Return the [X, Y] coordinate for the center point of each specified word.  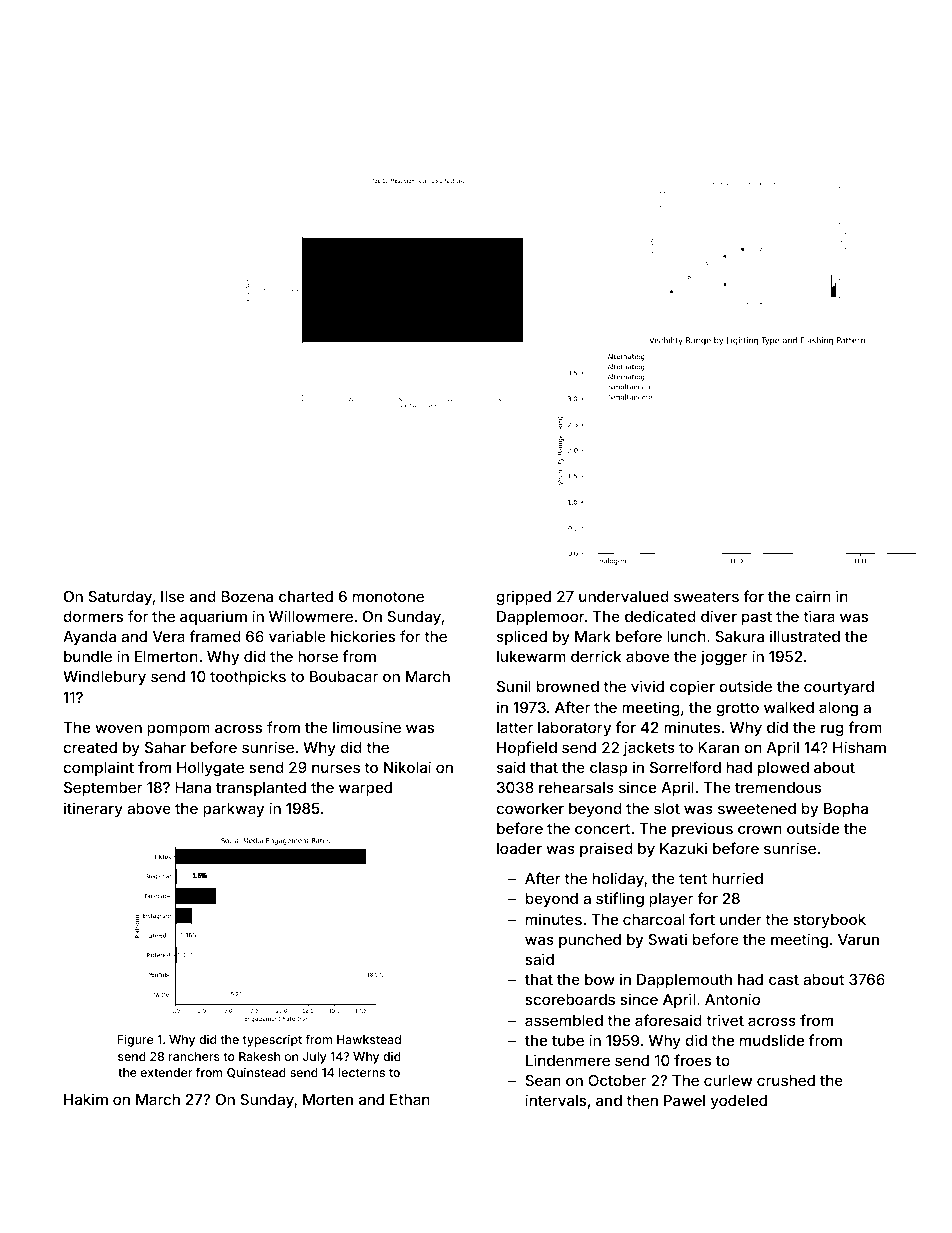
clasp [608, 769]
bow [600, 979]
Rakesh [259, 1056]
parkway [233, 810]
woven [118, 728]
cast [784, 980]
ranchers [194, 1056]
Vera [169, 636]
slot [667, 808]
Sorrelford [685, 767]
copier [692, 687]
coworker [530, 808]
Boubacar [344, 676]
